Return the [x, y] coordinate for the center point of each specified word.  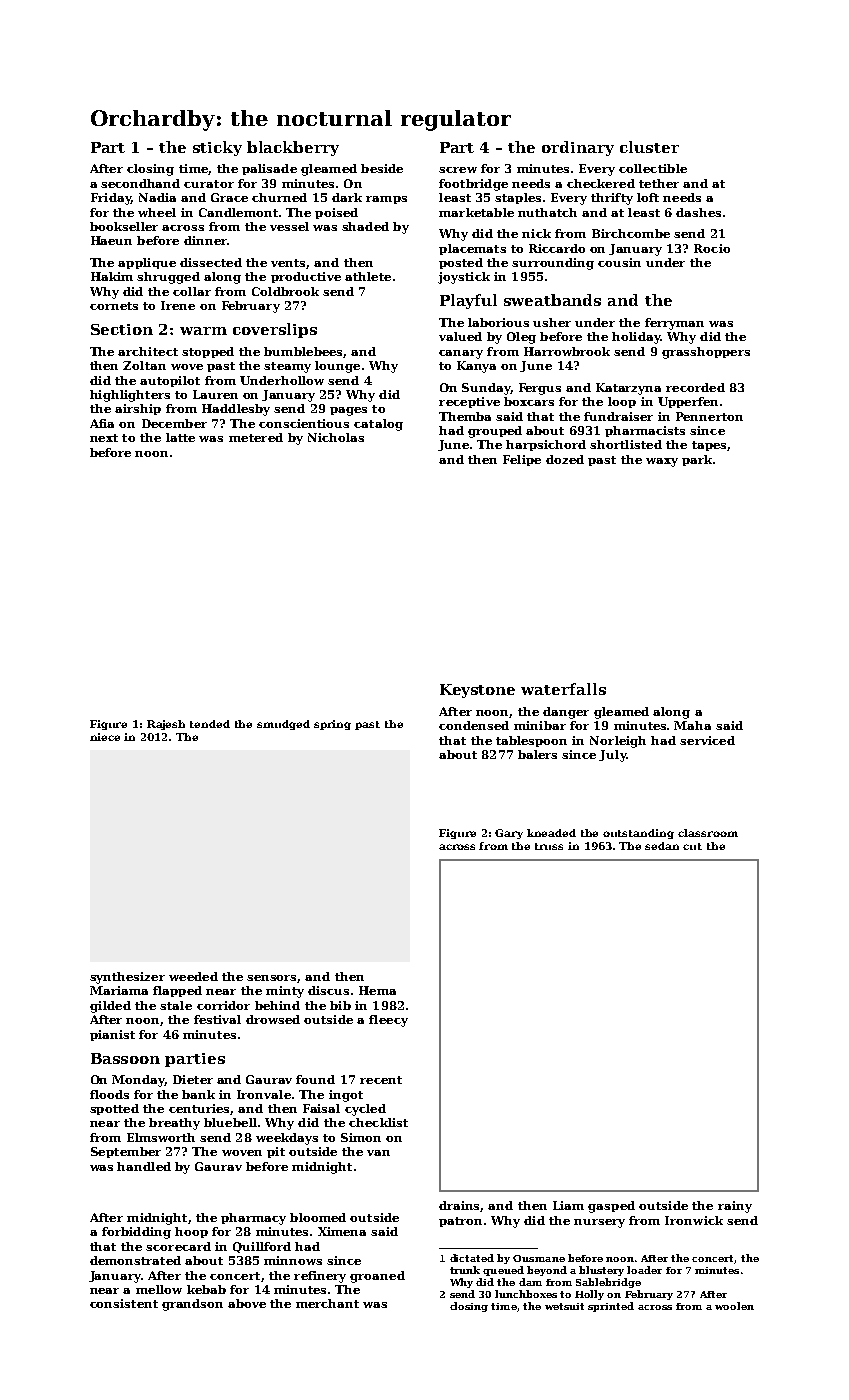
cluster [649, 147]
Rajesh [166, 725]
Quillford [262, 1247]
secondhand [140, 183]
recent [381, 1080]
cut [692, 846]
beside [382, 168]
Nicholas [336, 437]
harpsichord [546, 445]
